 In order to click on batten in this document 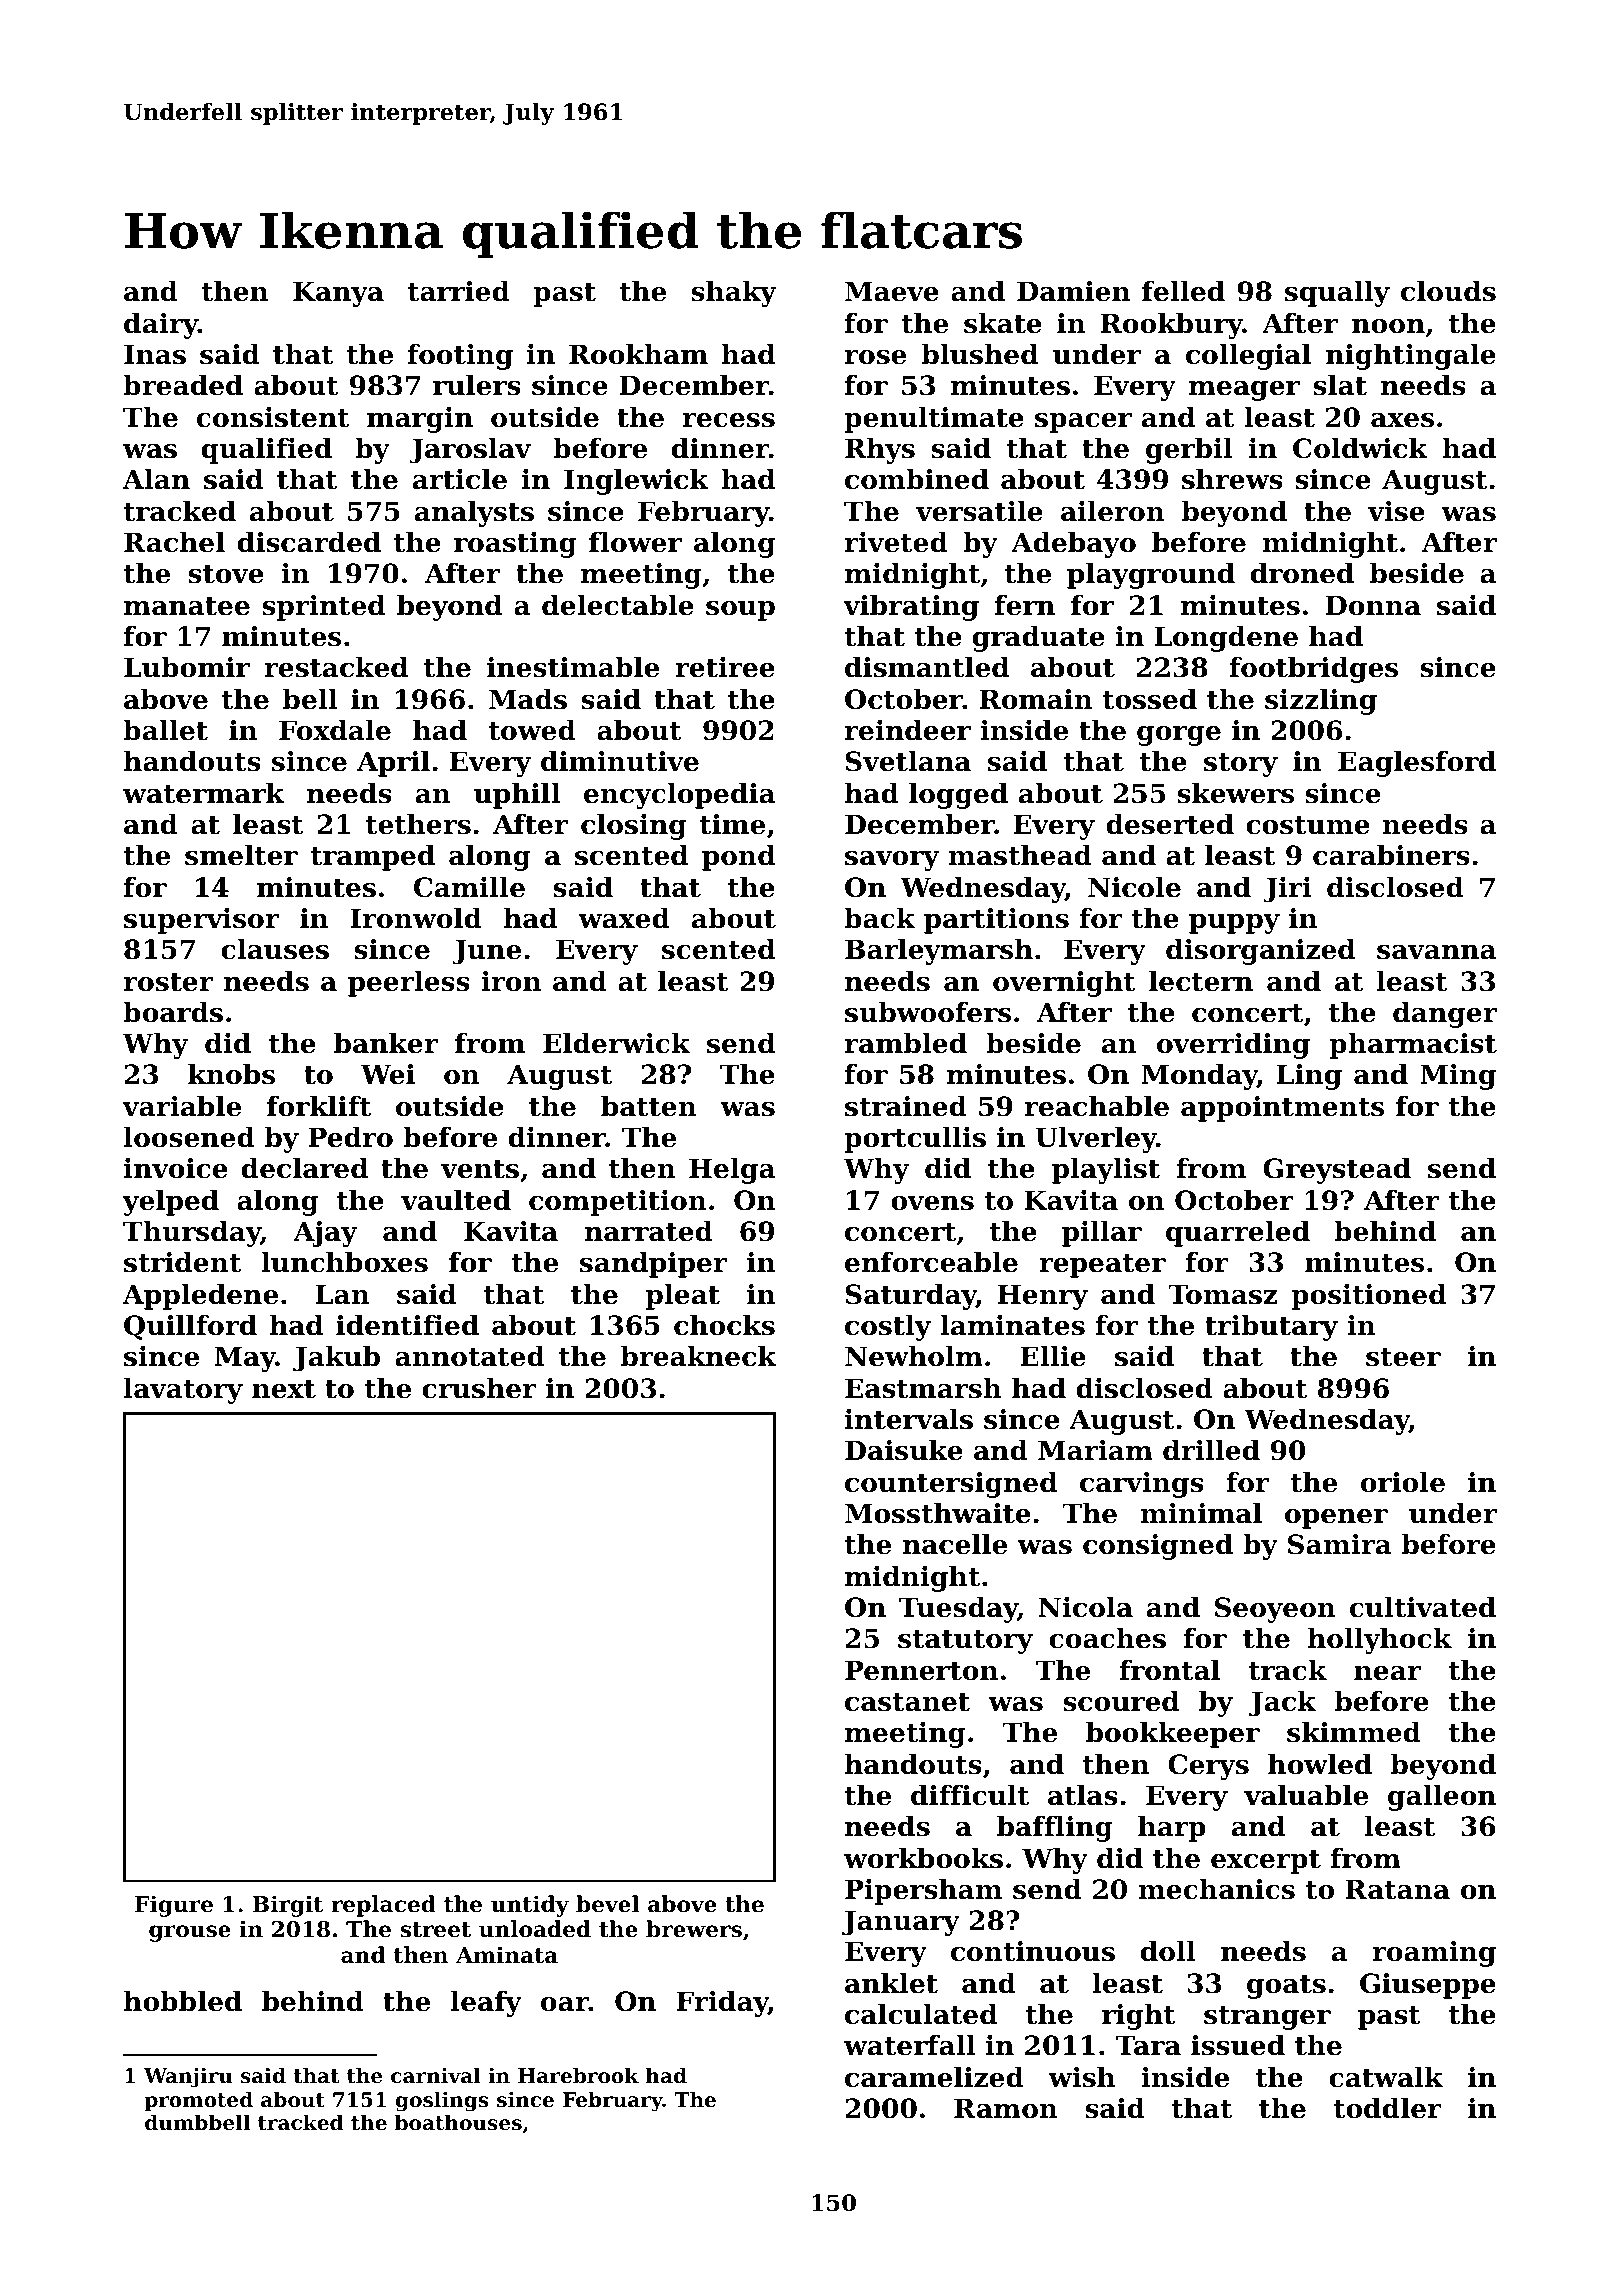, I will do `click(649, 1106)`.
